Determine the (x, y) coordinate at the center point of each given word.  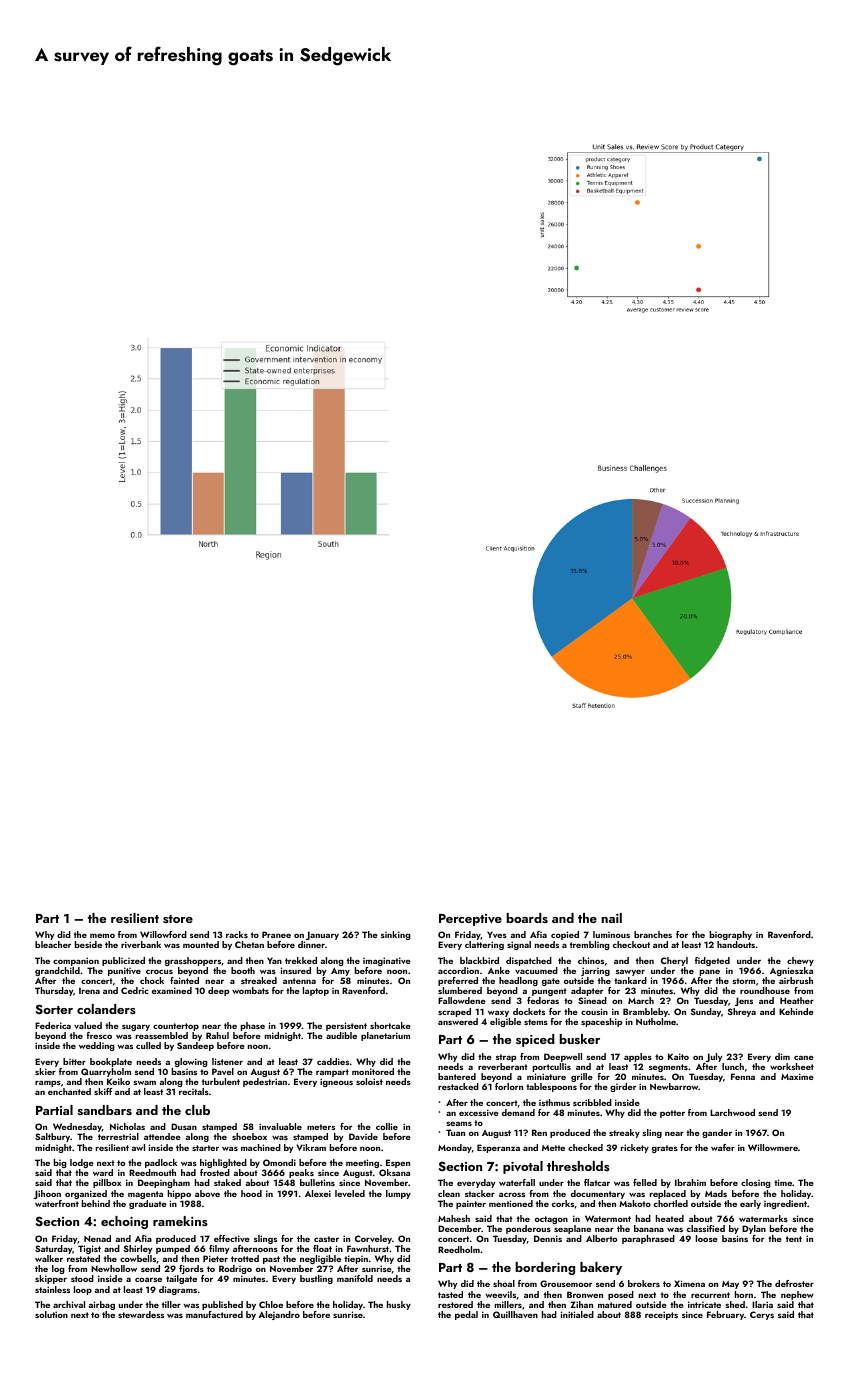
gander (717, 1133)
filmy (219, 1249)
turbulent (221, 1081)
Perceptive (470, 920)
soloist (369, 1081)
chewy (800, 961)
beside (88, 944)
